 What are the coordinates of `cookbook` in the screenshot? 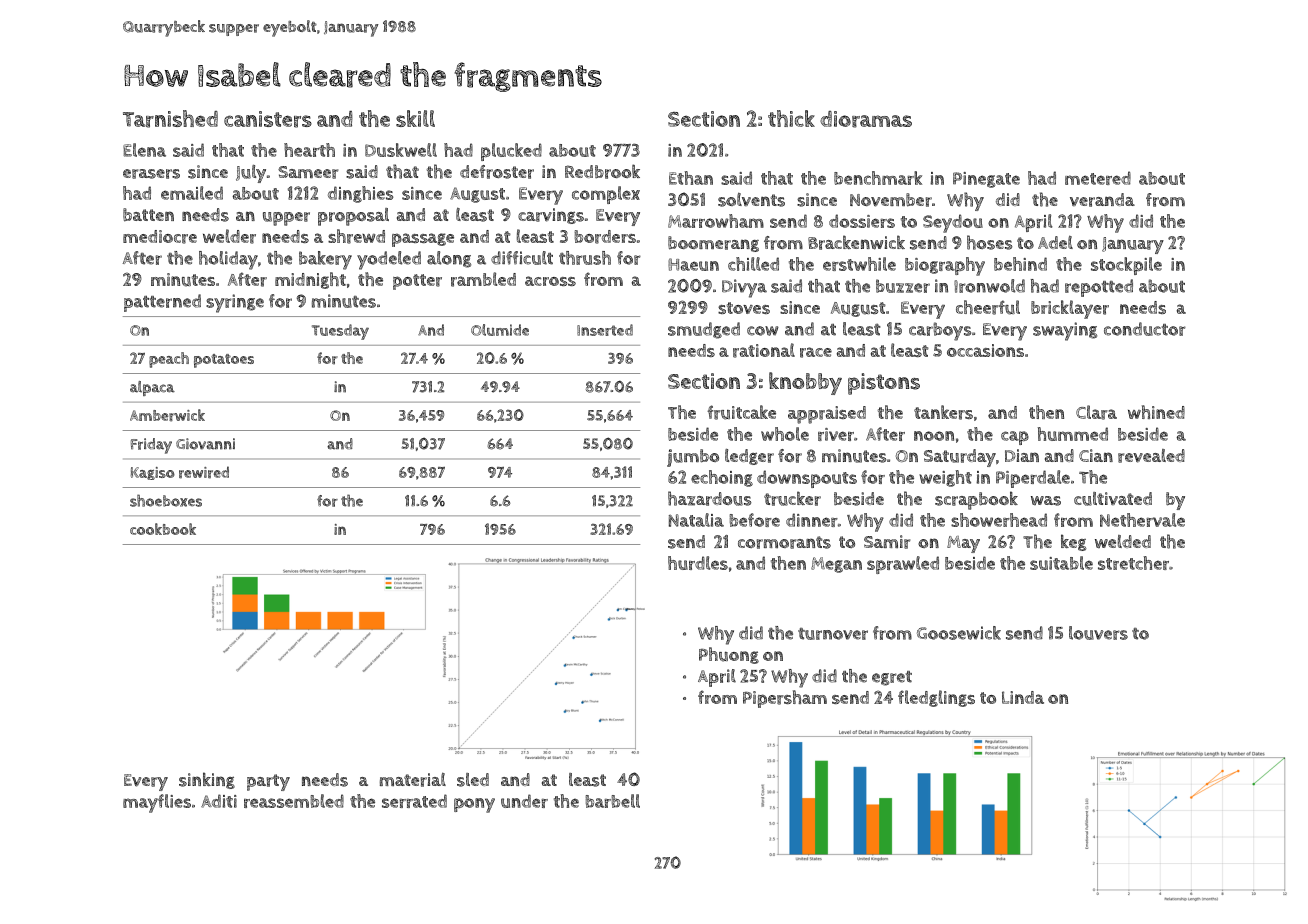 It's located at (163, 529).
